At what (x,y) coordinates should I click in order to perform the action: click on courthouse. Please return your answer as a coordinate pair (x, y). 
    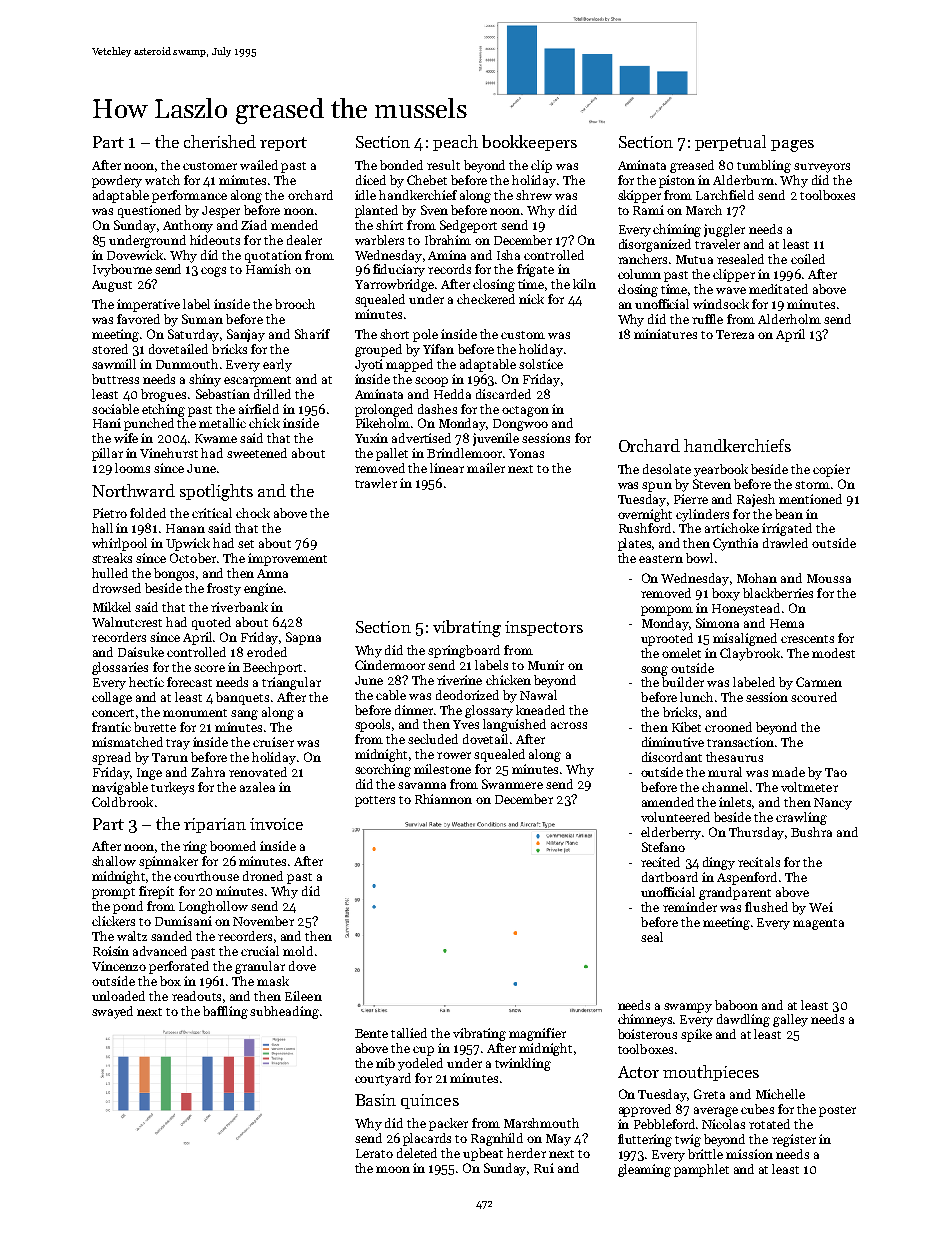
    Looking at the image, I should click on (206, 876).
